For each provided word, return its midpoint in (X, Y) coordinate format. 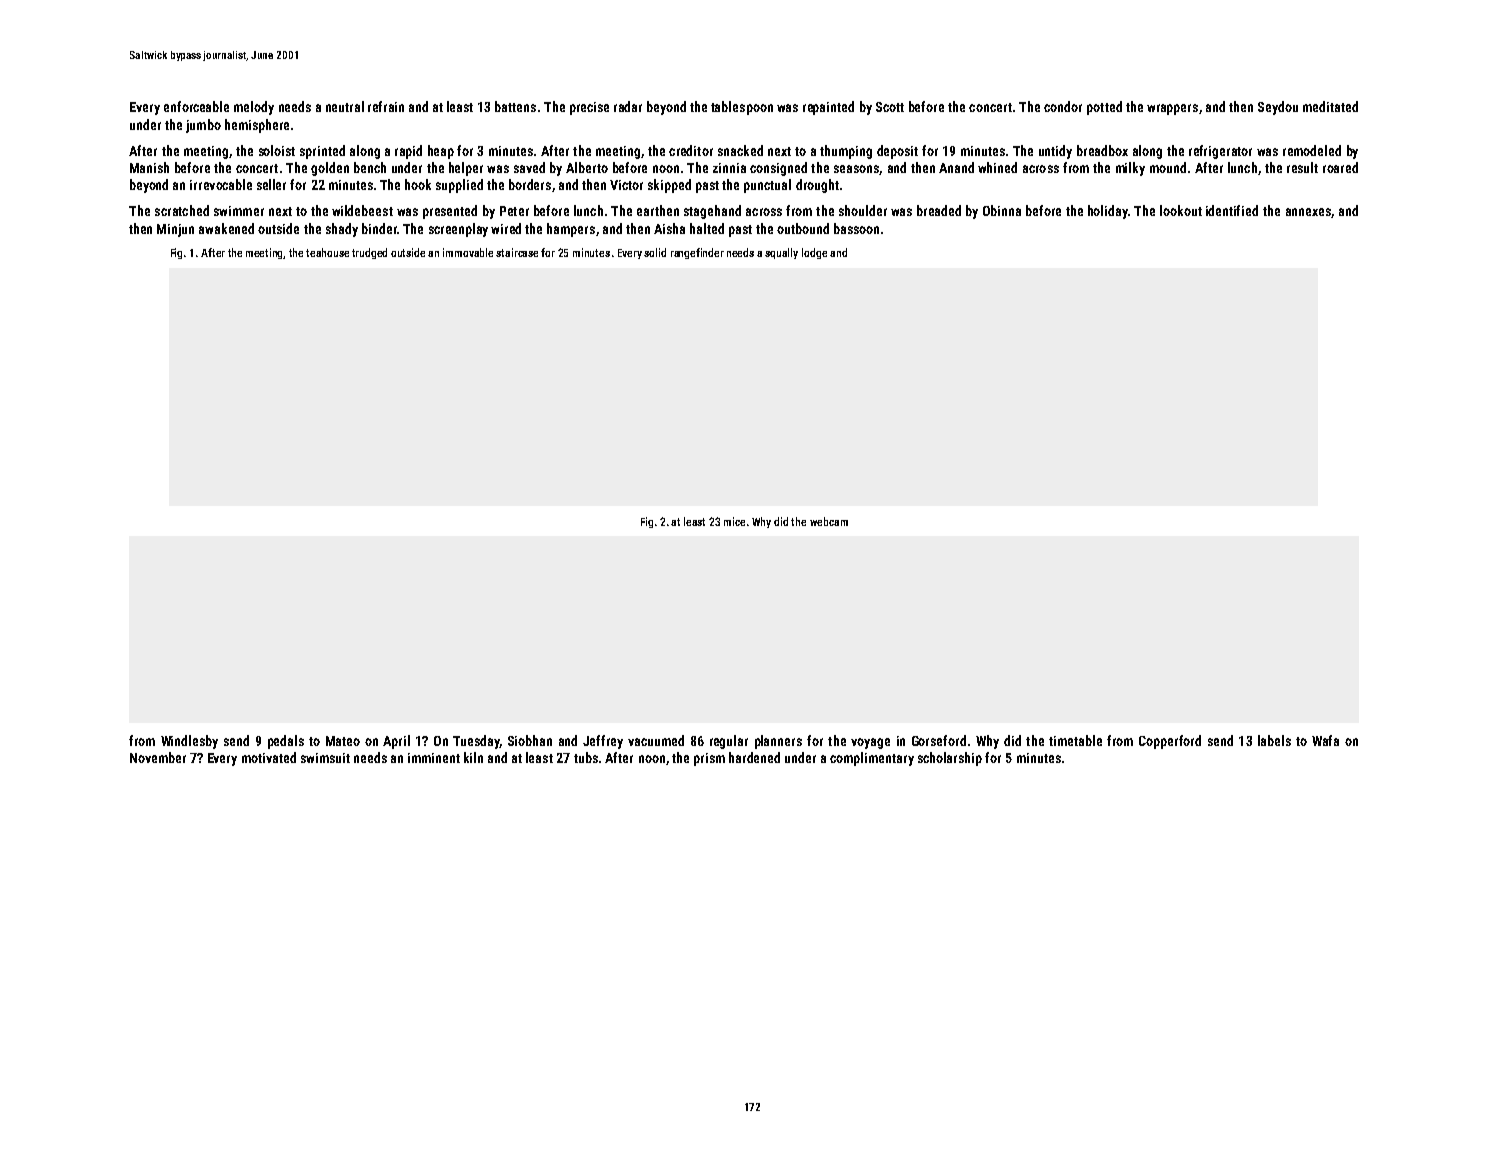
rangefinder (697, 253)
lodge (814, 253)
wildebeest (362, 210)
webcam (829, 521)
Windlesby (189, 742)
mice (734, 521)
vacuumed (656, 740)
